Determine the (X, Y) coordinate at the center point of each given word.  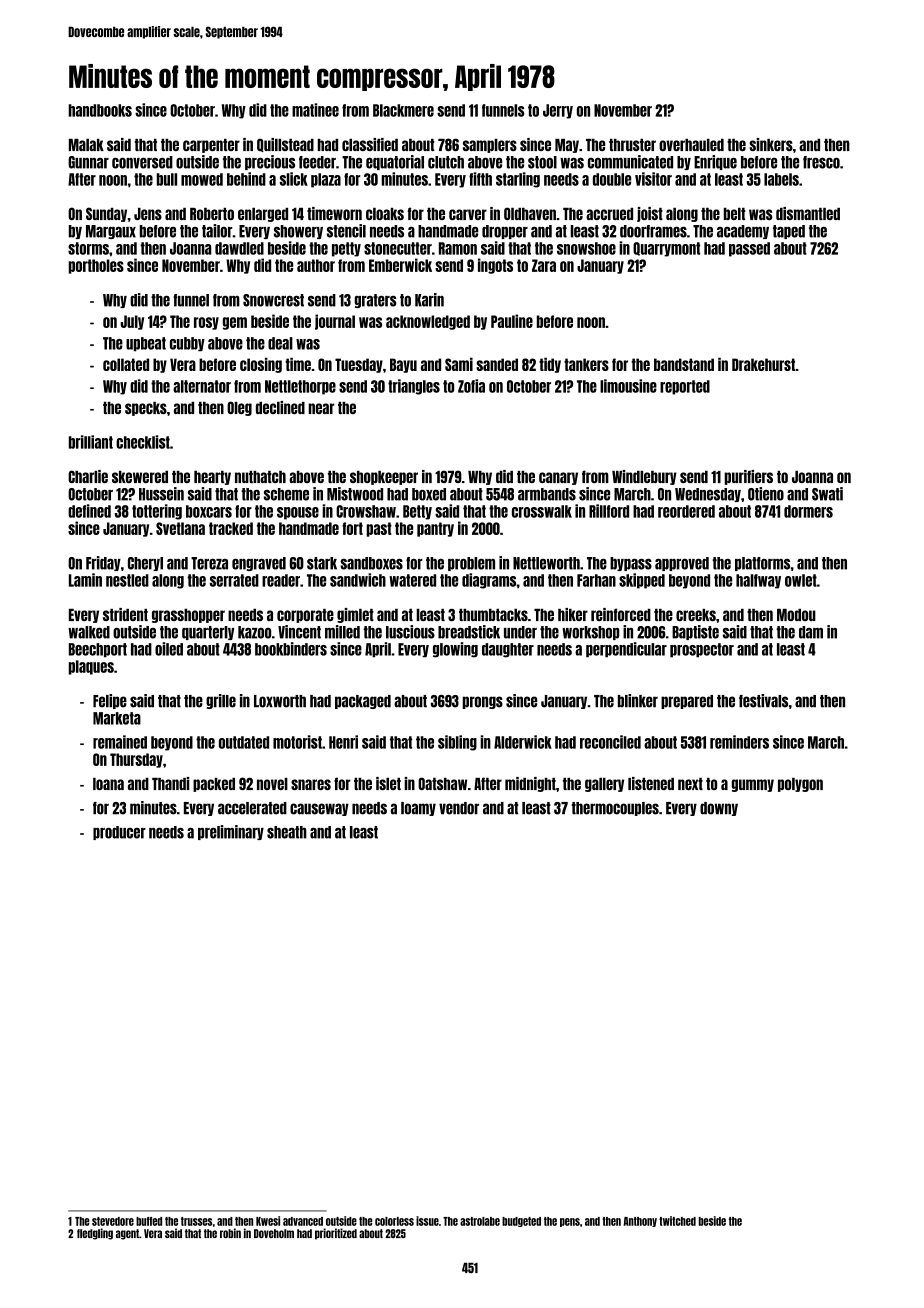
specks (146, 409)
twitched (677, 1221)
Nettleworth (546, 563)
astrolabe (480, 1221)
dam (811, 632)
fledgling (95, 1234)
